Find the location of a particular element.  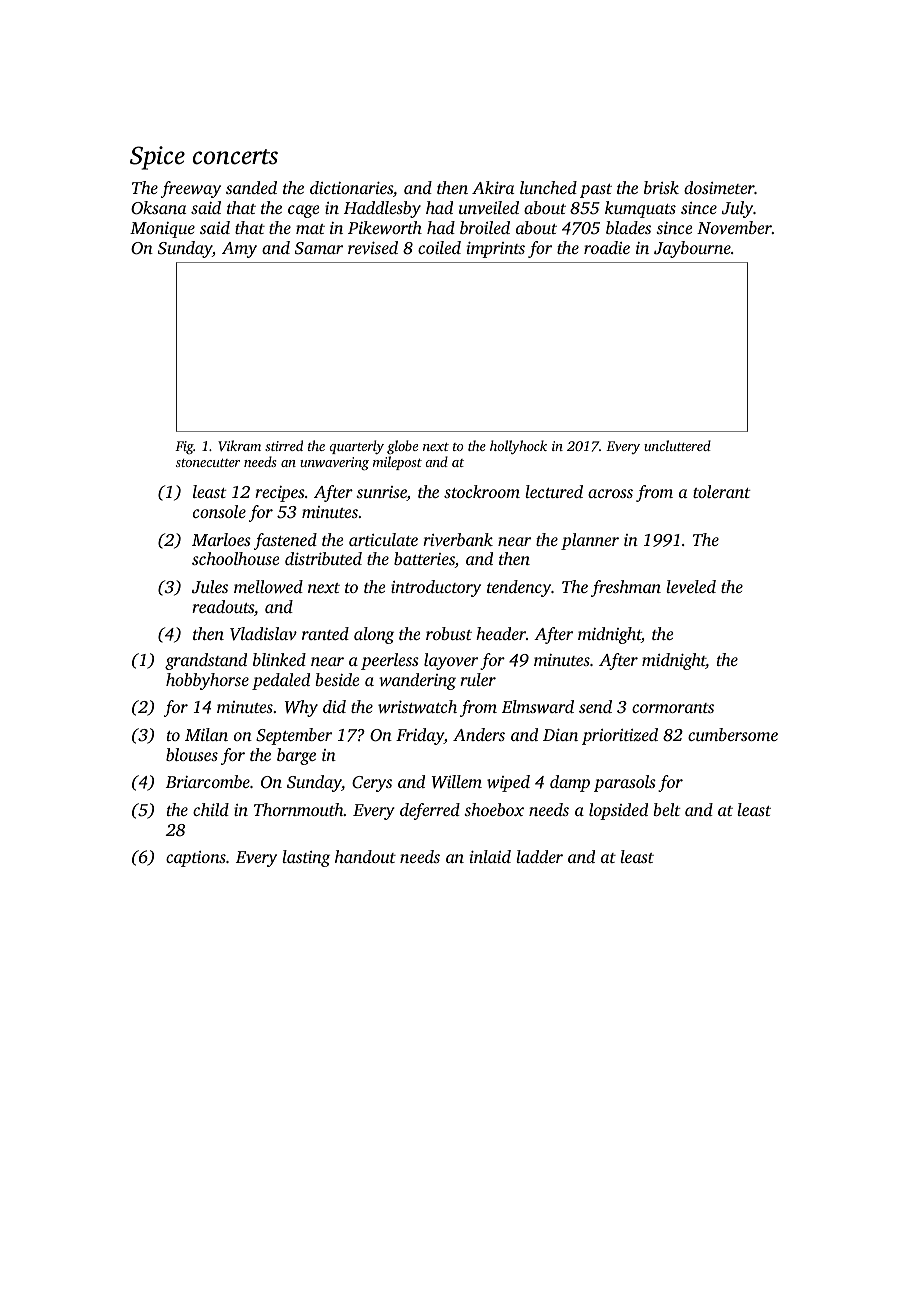

concerts is located at coordinates (235, 157).
